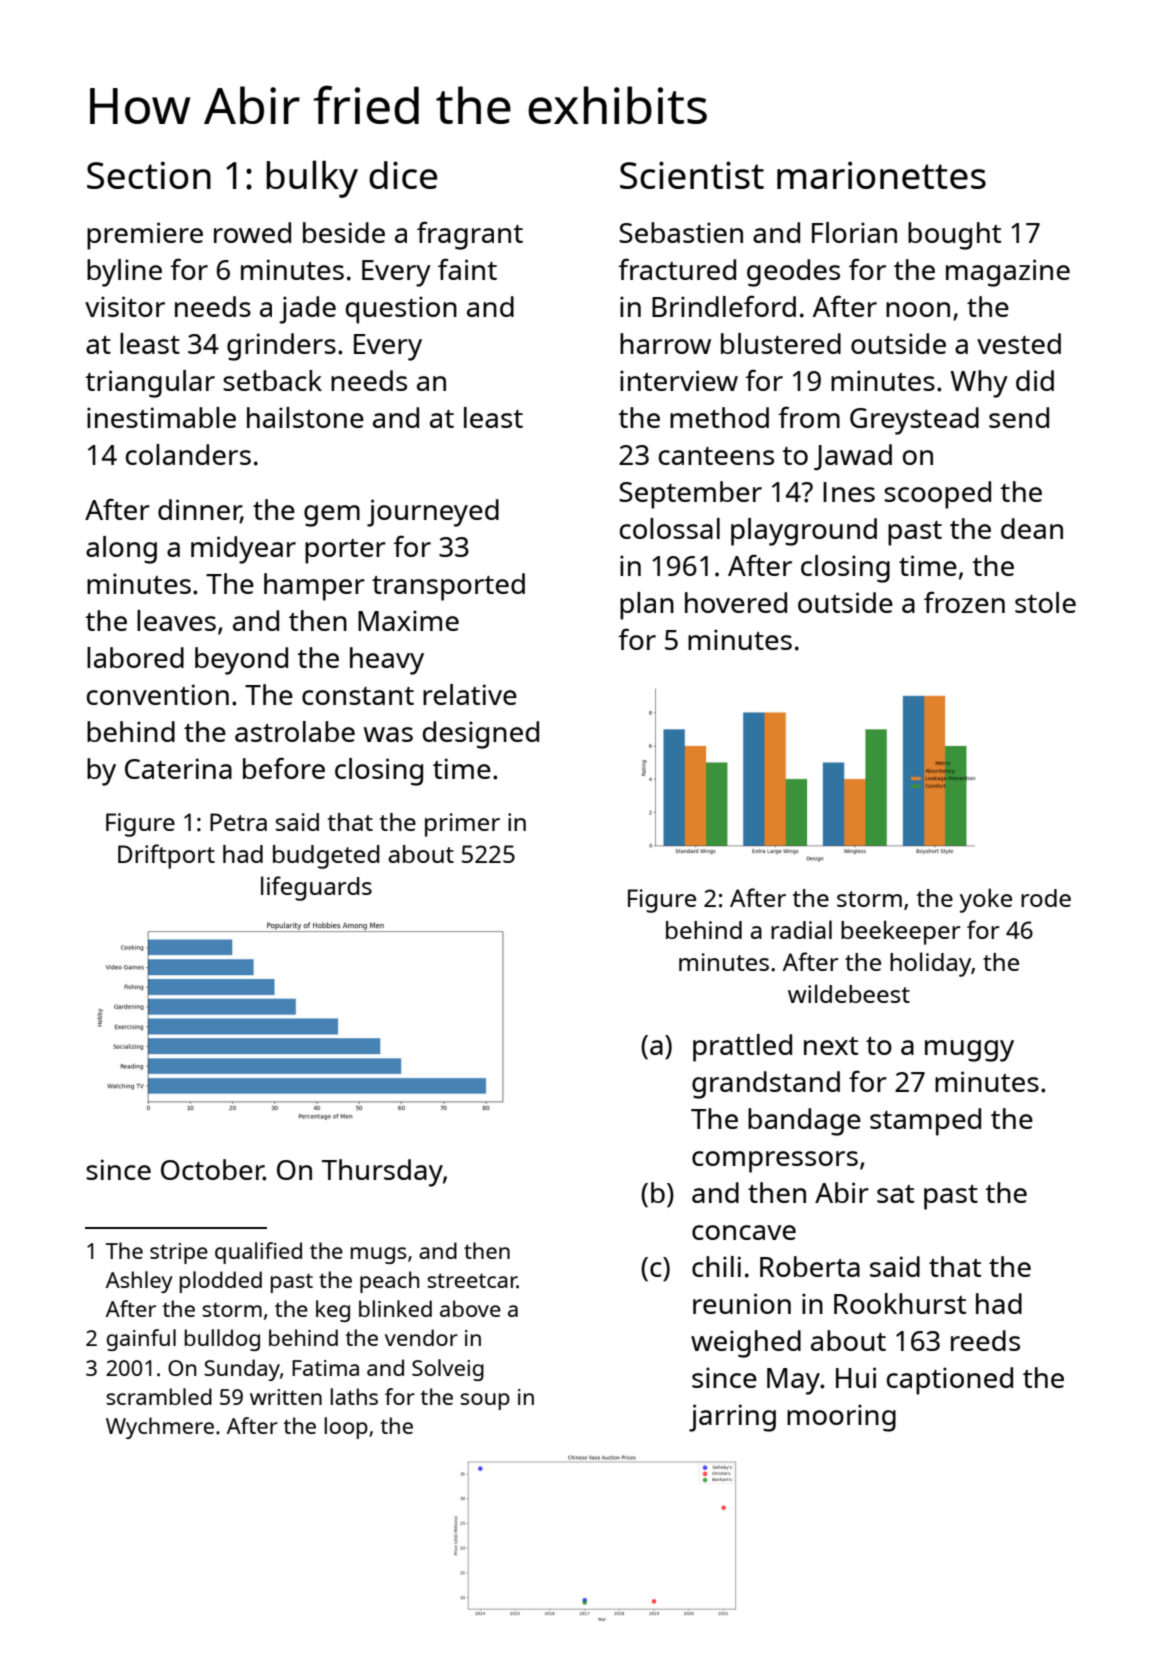 The image size is (1165, 1654). What do you see at coordinates (159, 1396) in the page?
I see `scrambled` at bounding box center [159, 1396].
